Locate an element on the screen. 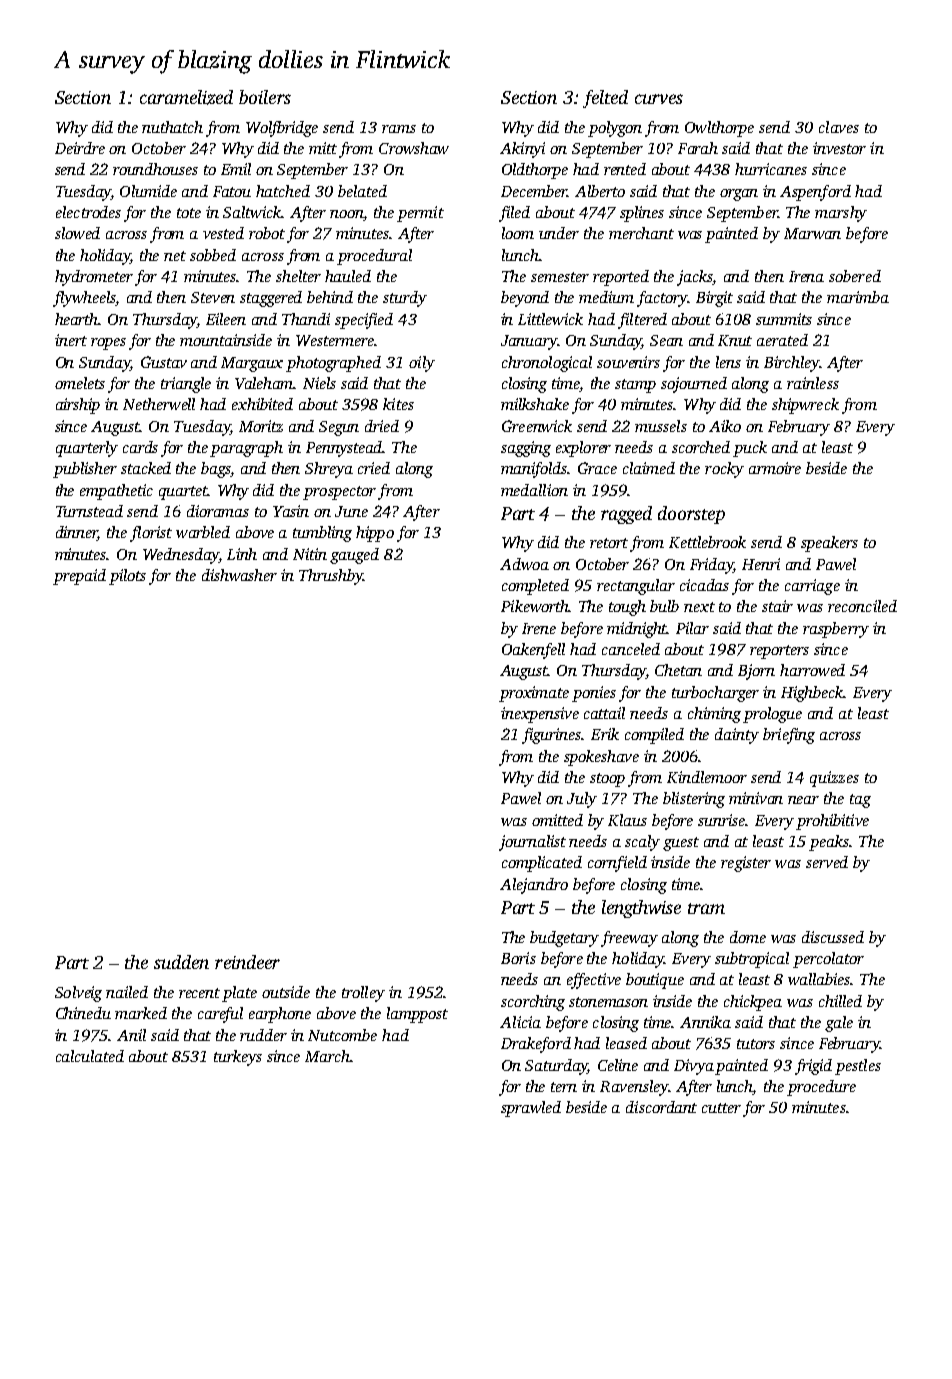 This screenshot has height=1379, width=952. merchant is located at coordinates (641, 233).
